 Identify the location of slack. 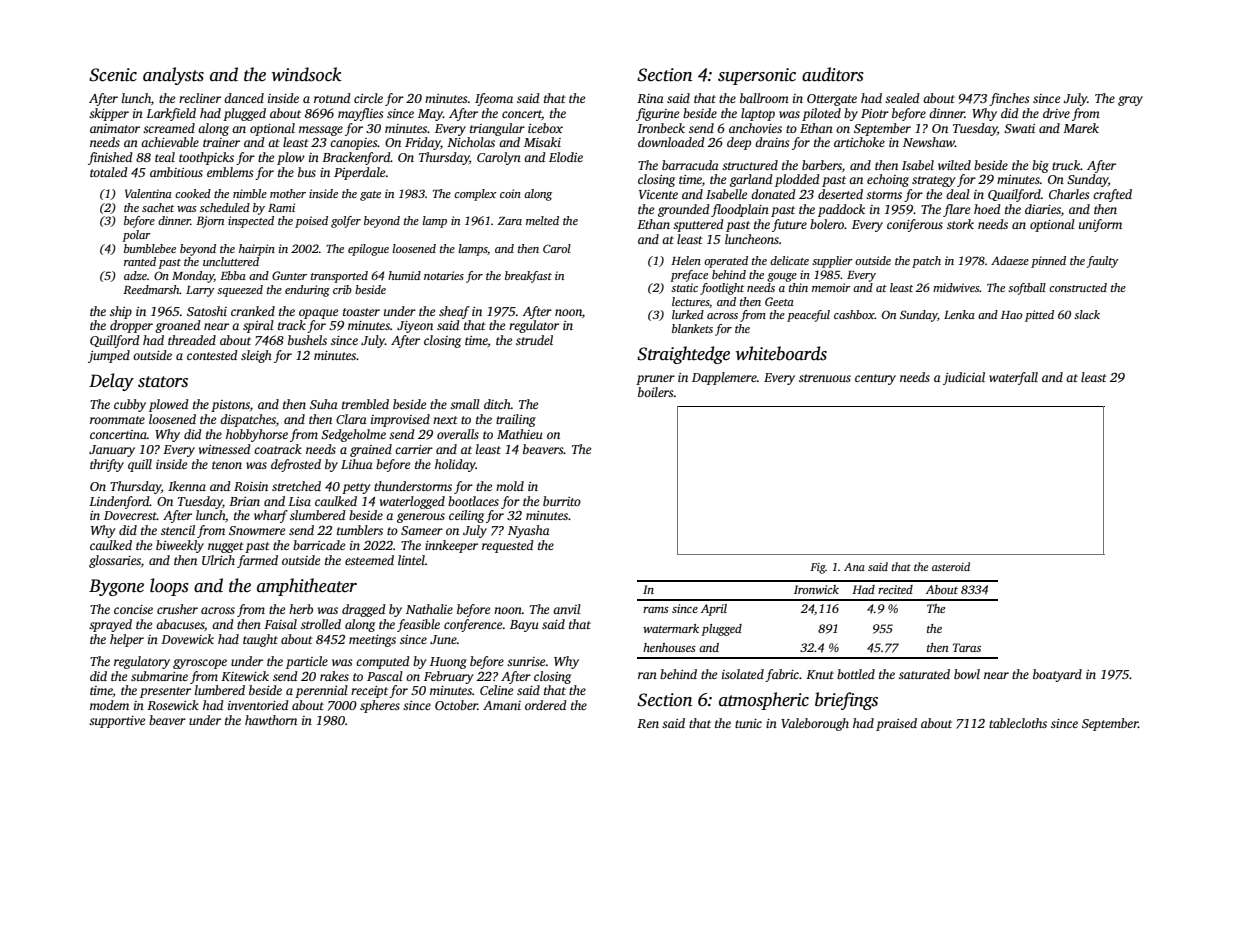
(1087, 314).
